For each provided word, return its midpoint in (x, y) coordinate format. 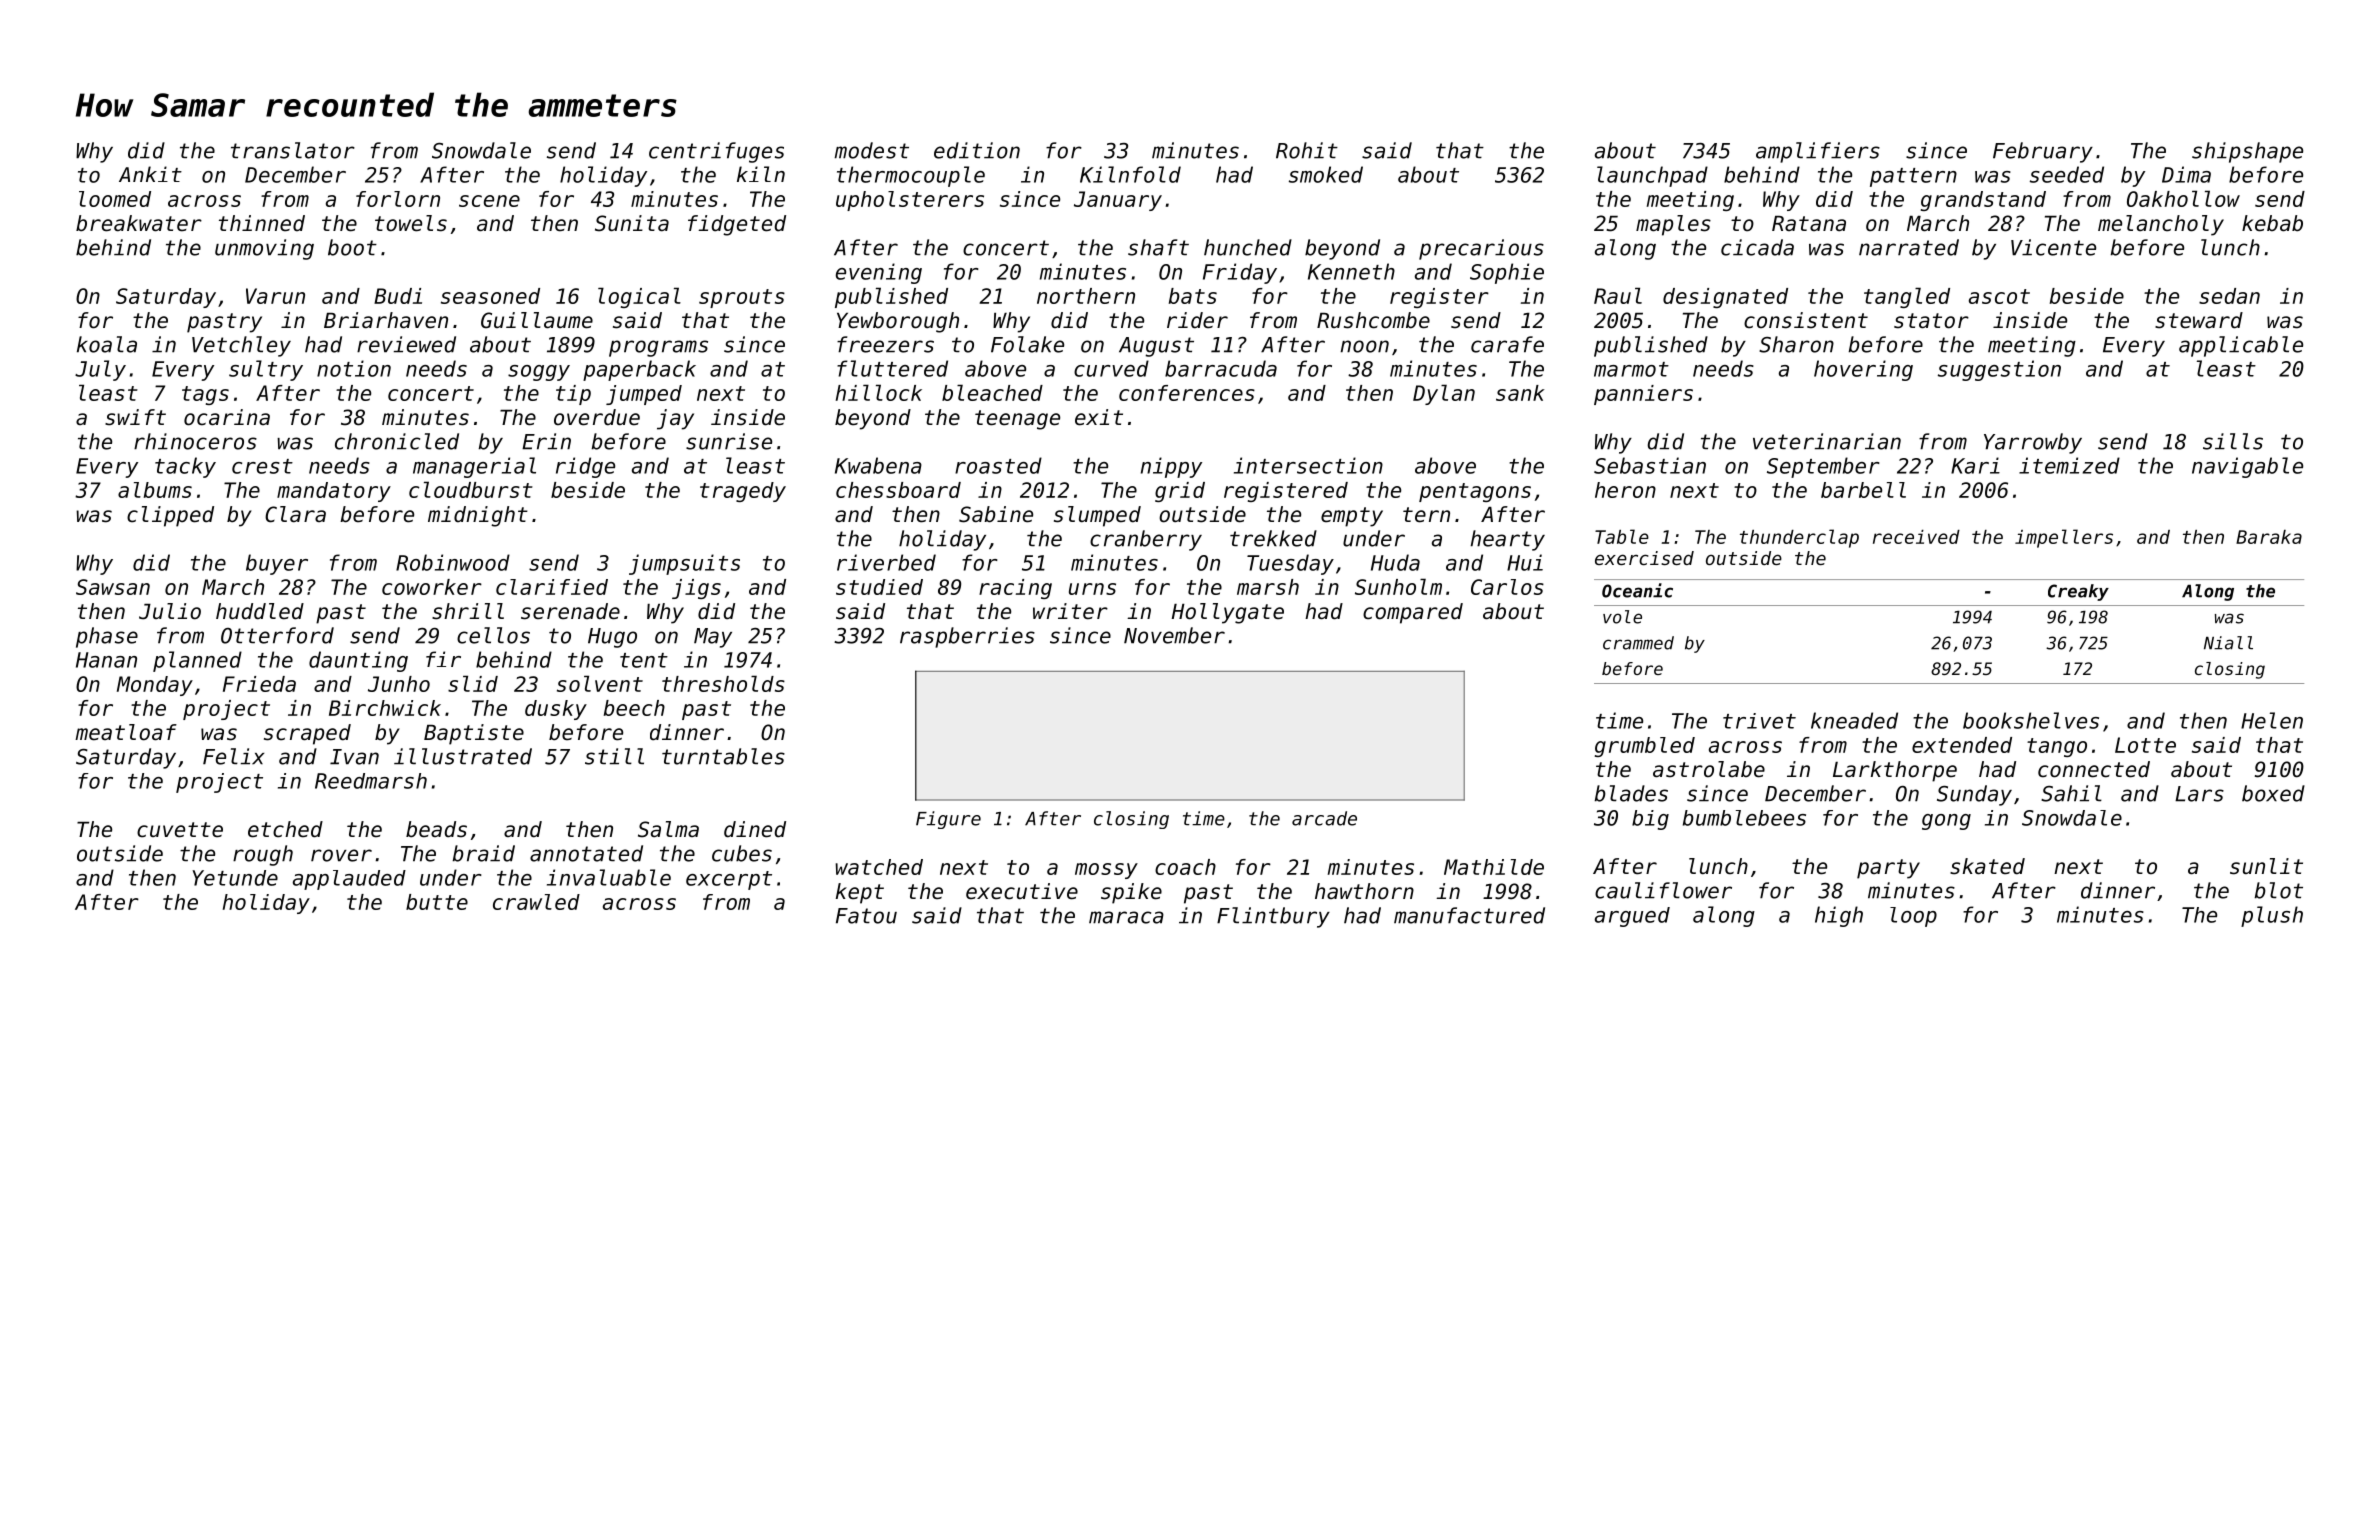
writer (1070, 611)
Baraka (2269, 537)
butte (437, 902)
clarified (552, 587)
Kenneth (1351, 271)
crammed (1638, 643)
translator (293, 150)
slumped (1097, 516)
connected (2094, 769)
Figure (948, 820)
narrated (1909, 247)
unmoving (264, 249)
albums (155, 490)
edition (977, 150)
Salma (668, 829)
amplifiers (1818, 152)
